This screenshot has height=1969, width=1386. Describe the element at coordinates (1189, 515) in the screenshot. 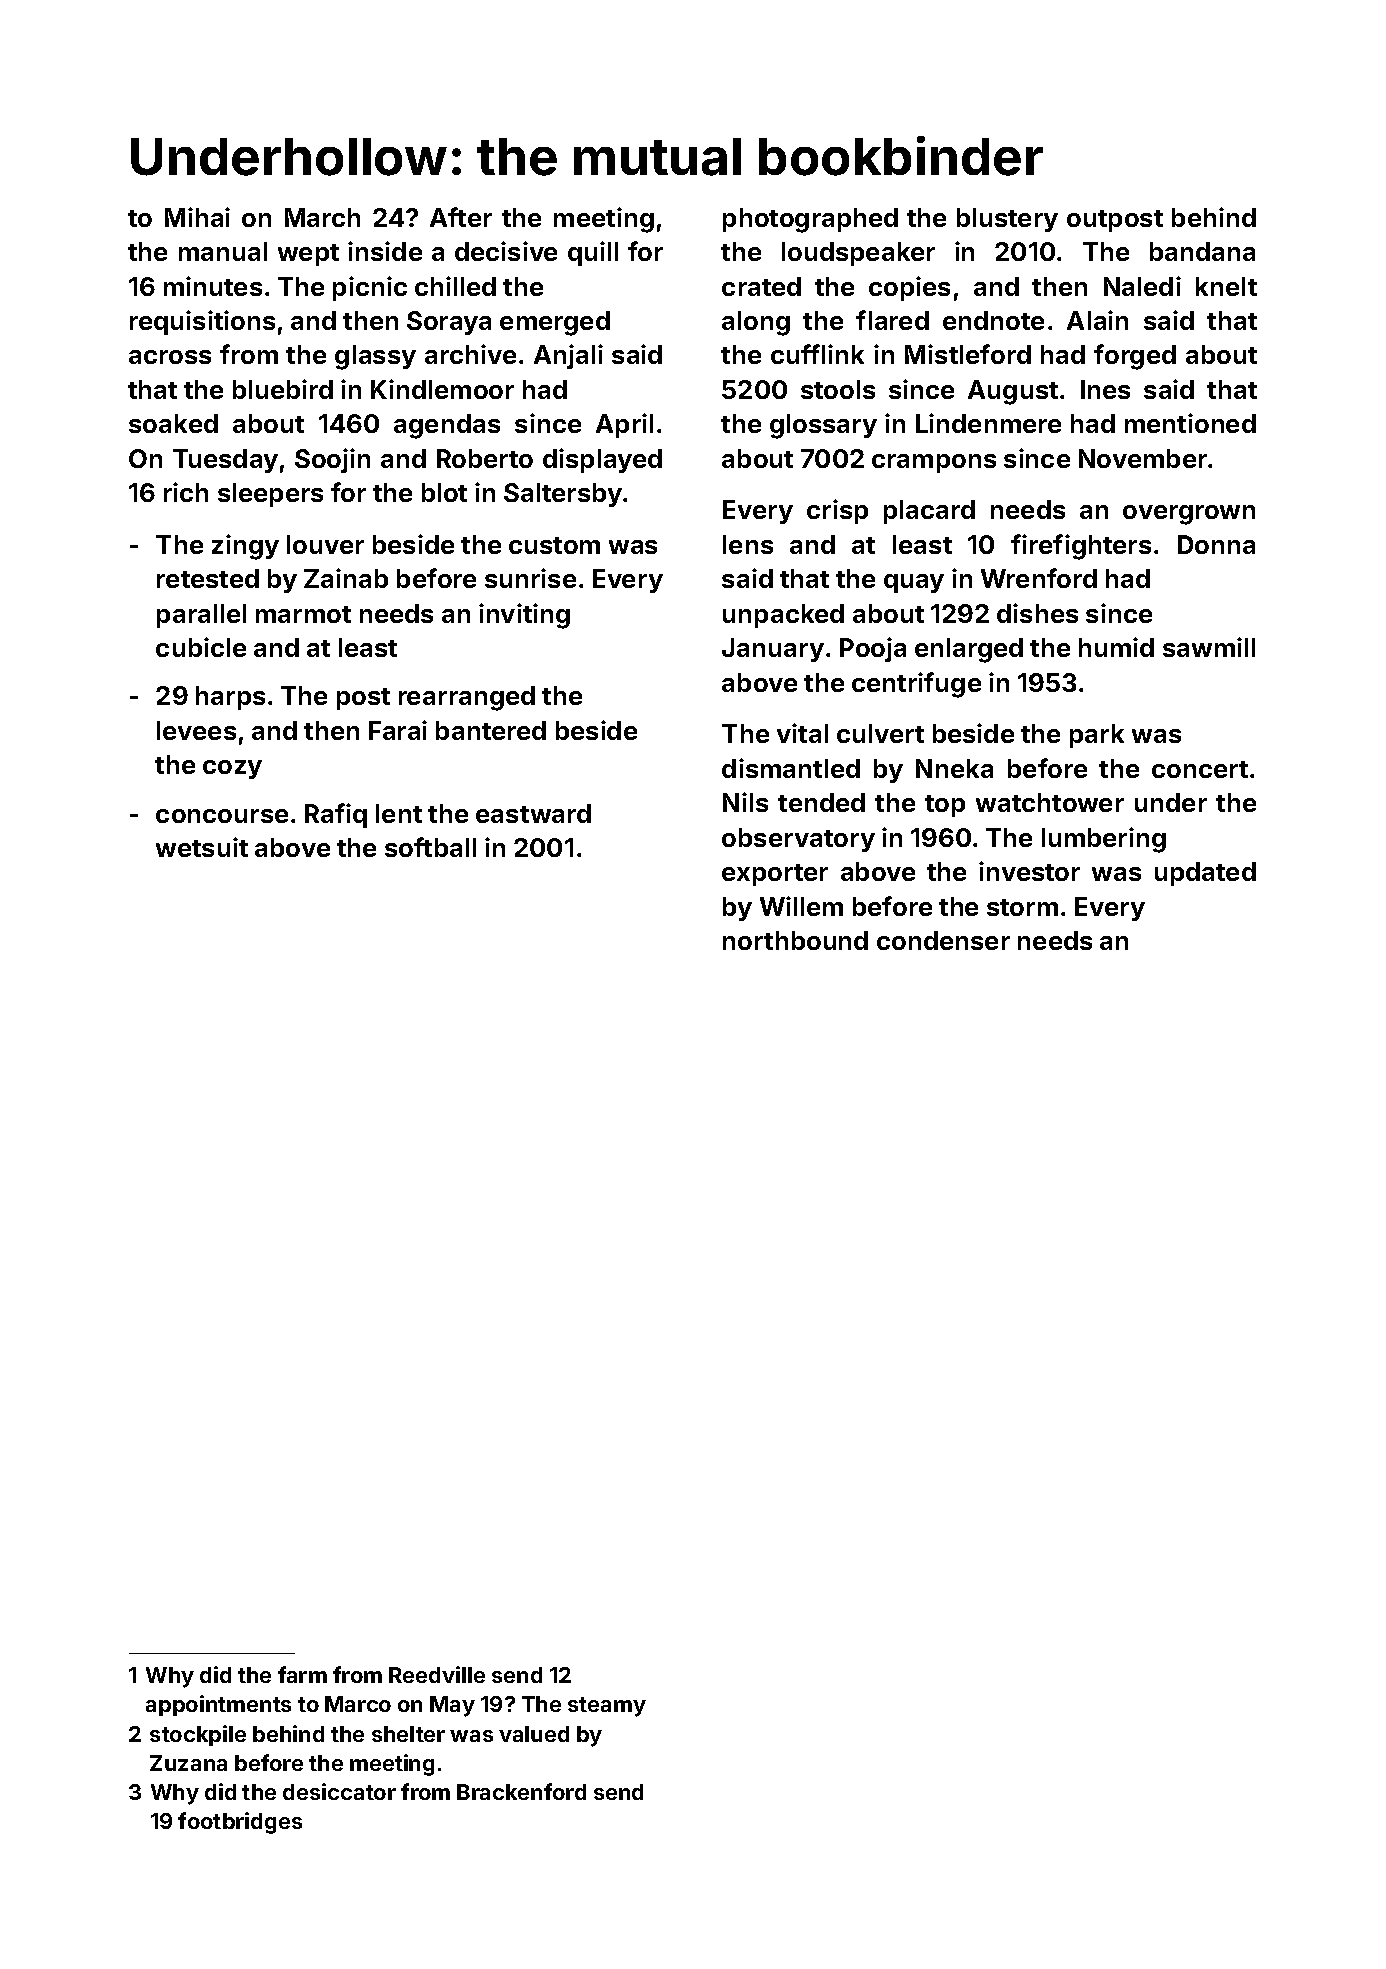

I see `overgrown` at that location.
